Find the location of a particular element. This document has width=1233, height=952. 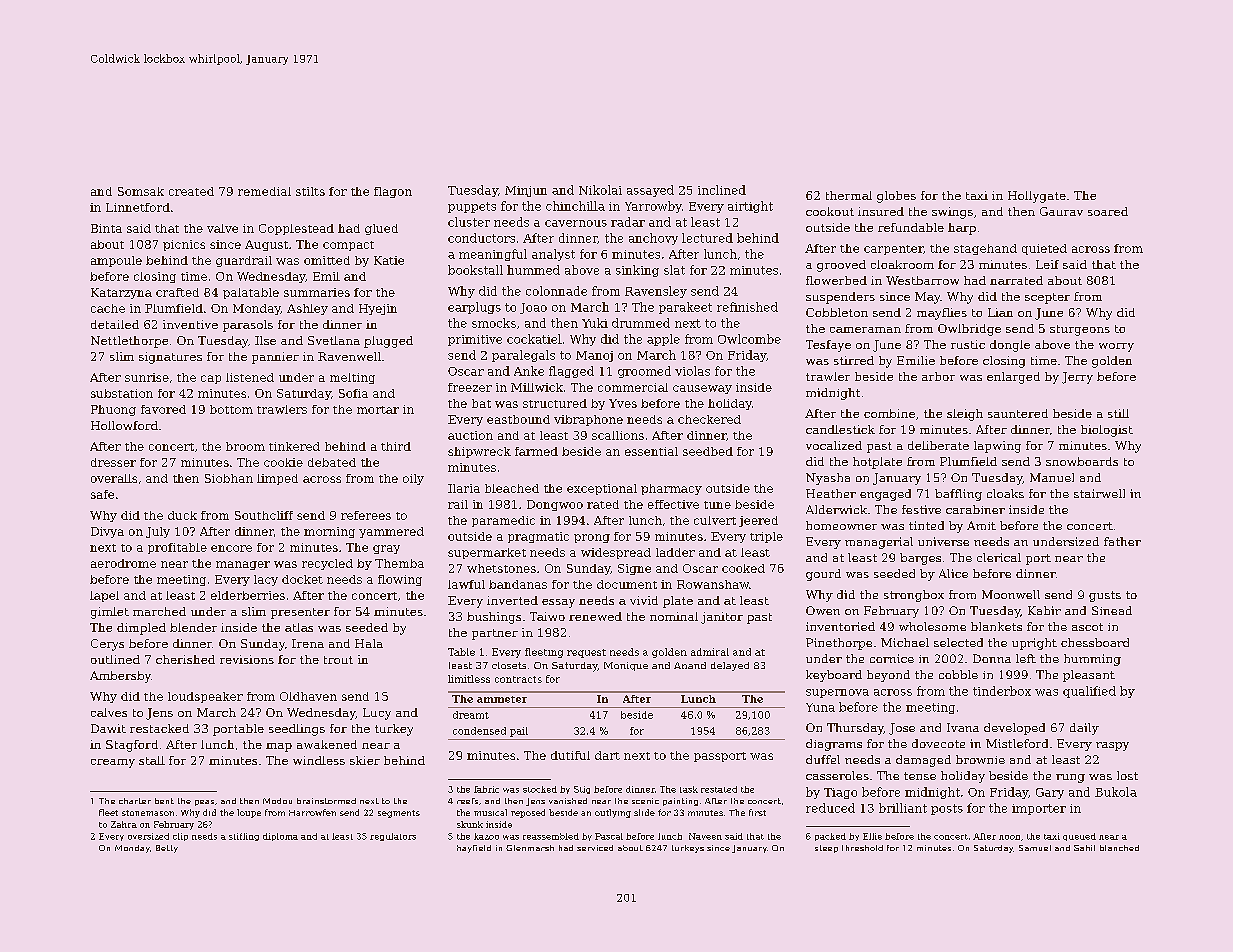

gourd is located at coordinates (823, 575).
